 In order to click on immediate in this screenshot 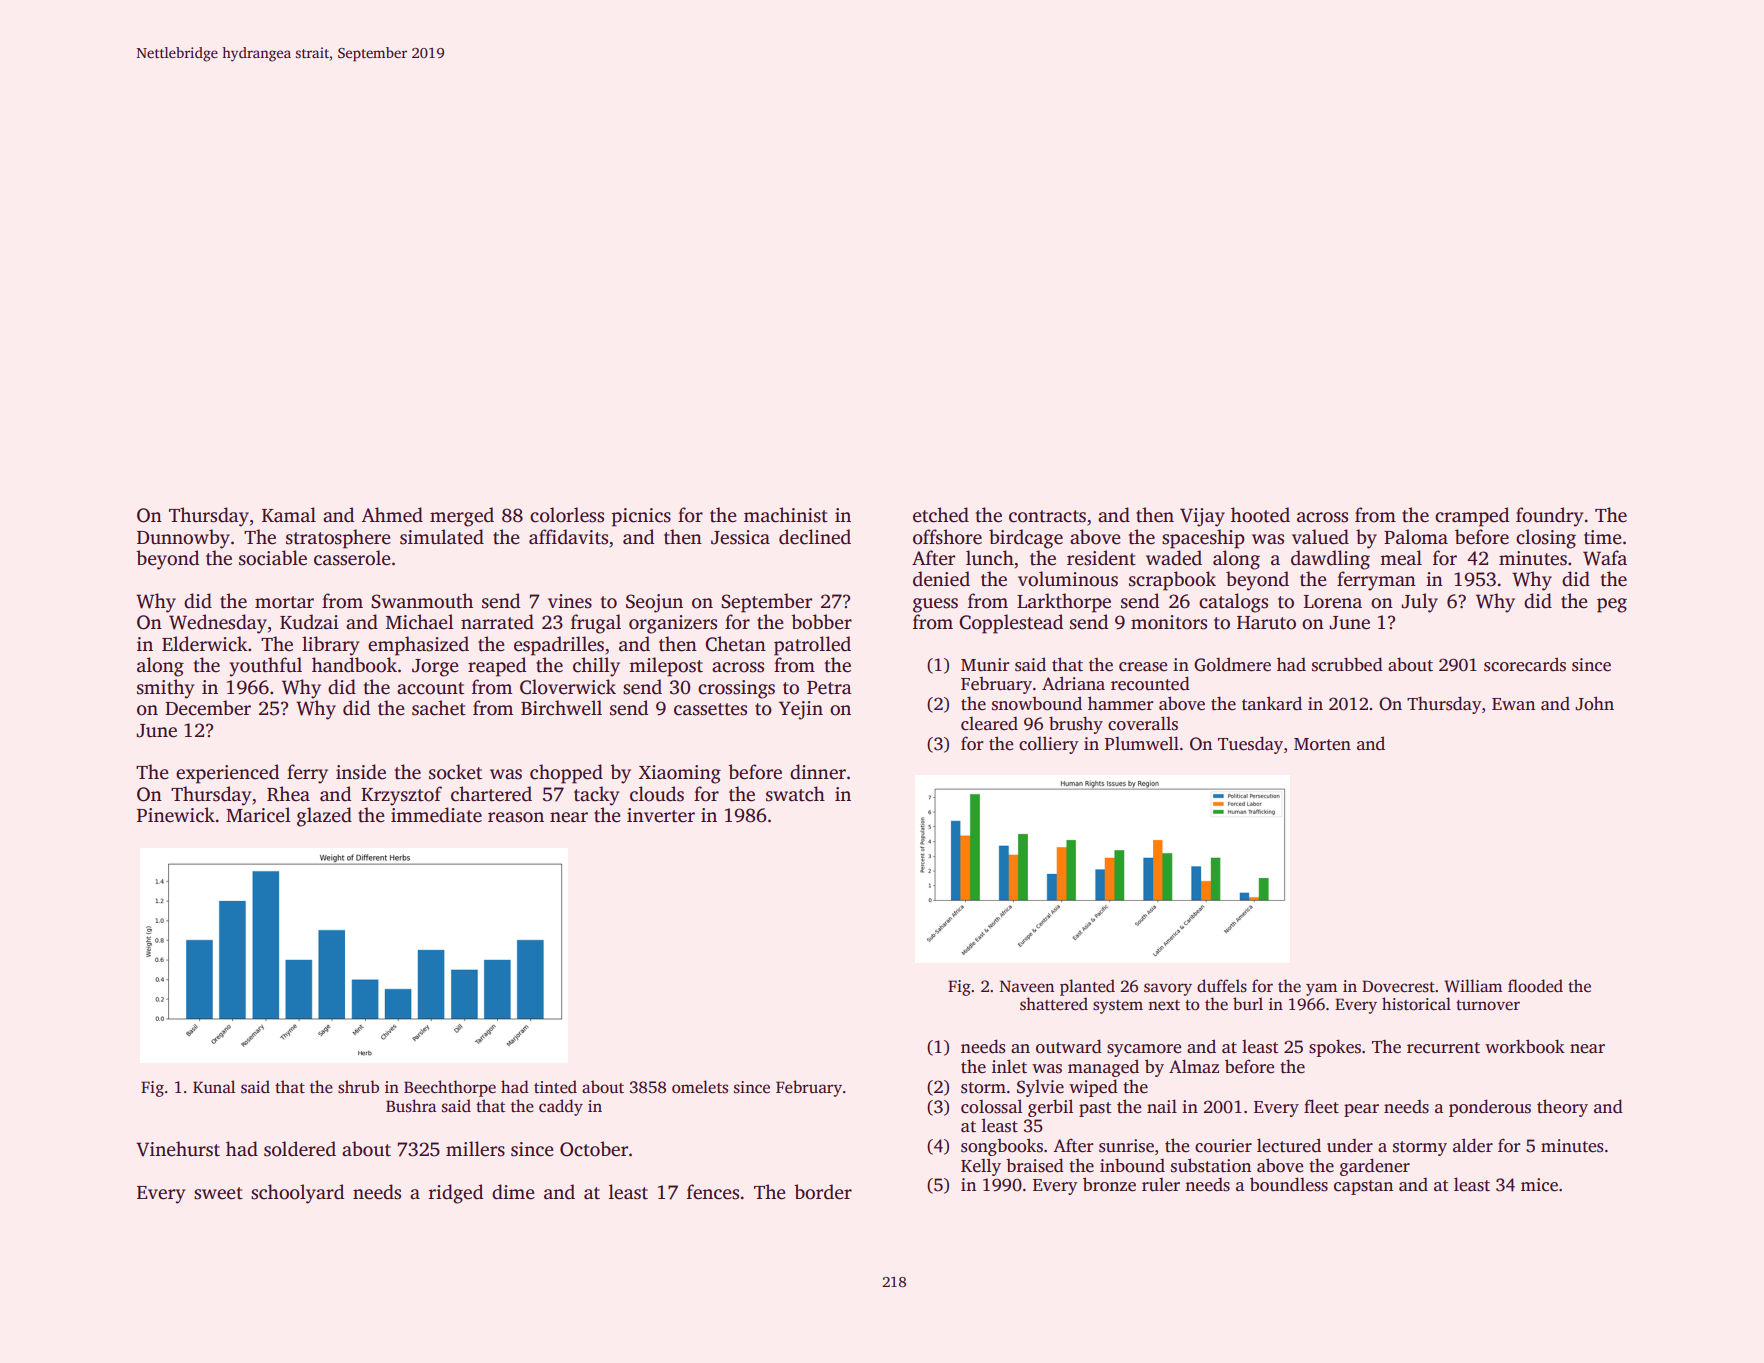, I will do `click(436, 815)`.
